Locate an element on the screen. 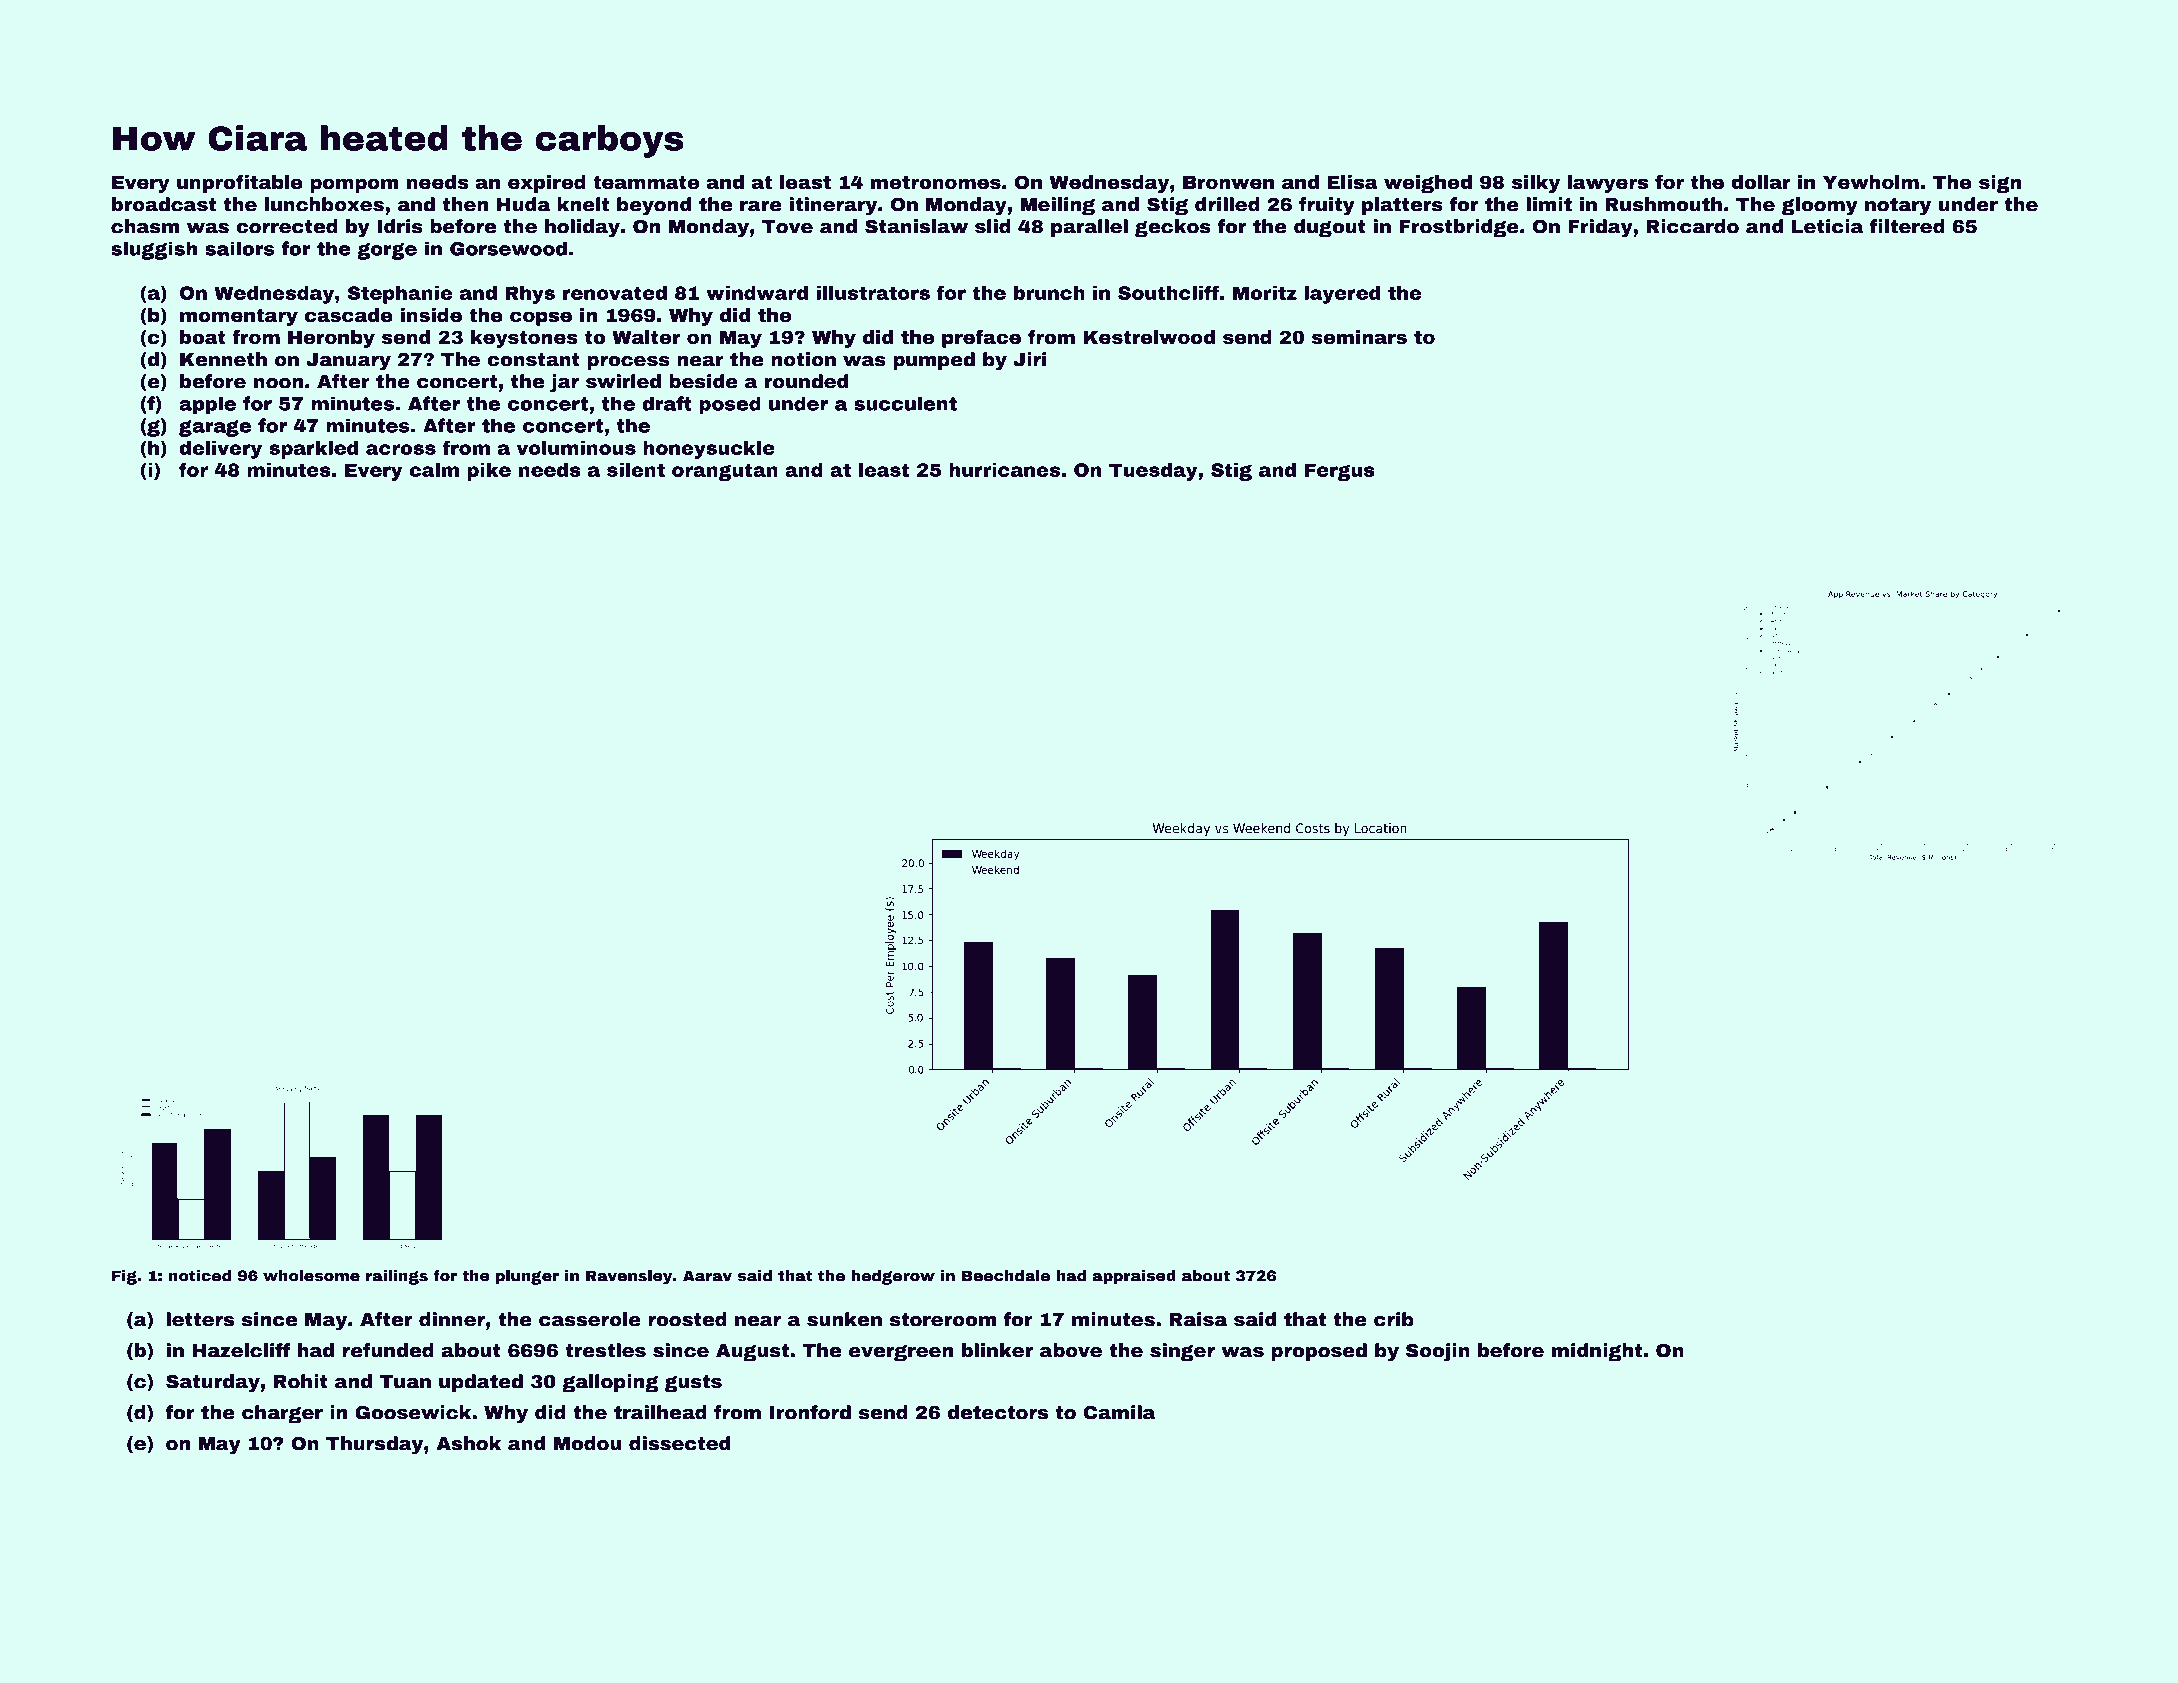  plunger is located at coordinates (527, 1277).
